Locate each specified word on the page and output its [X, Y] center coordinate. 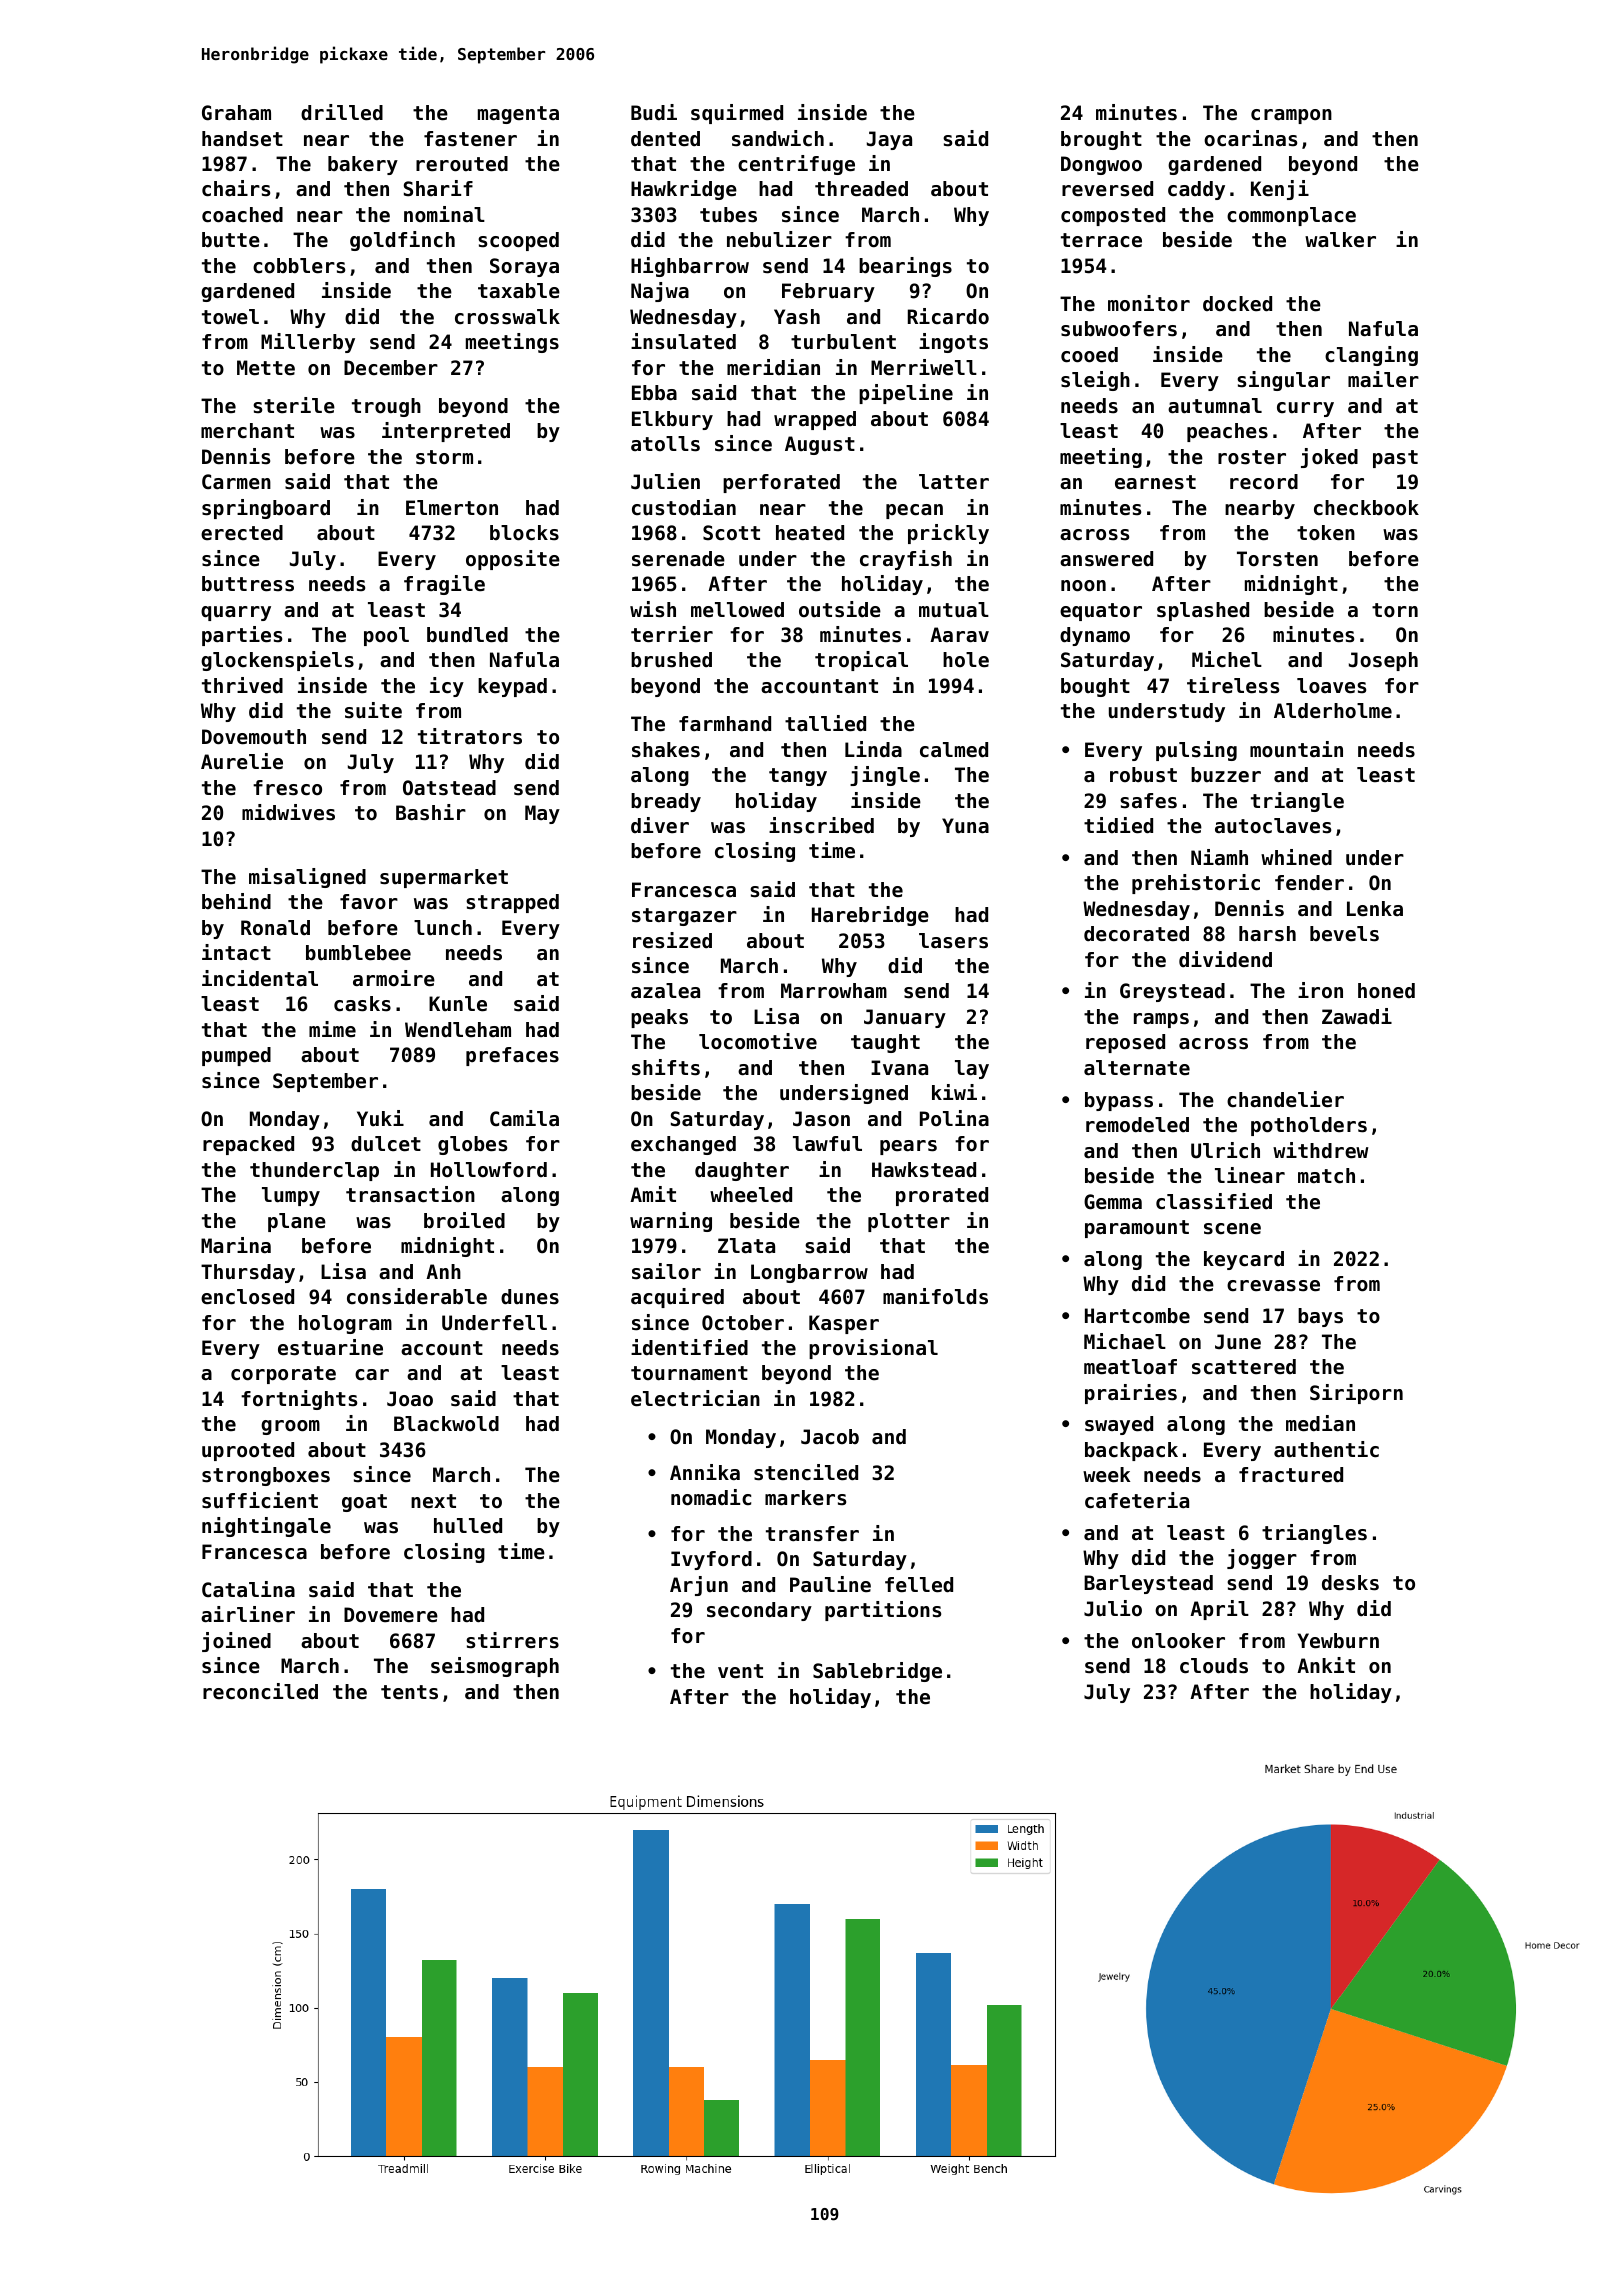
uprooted [248, 1451]
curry [1305, 409]
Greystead [1172, 992]
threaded [861, 189]
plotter [909, 1222]
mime [332, 1029]
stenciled [806, 1472]
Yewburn [1338, 1641]
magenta [518, 115]
